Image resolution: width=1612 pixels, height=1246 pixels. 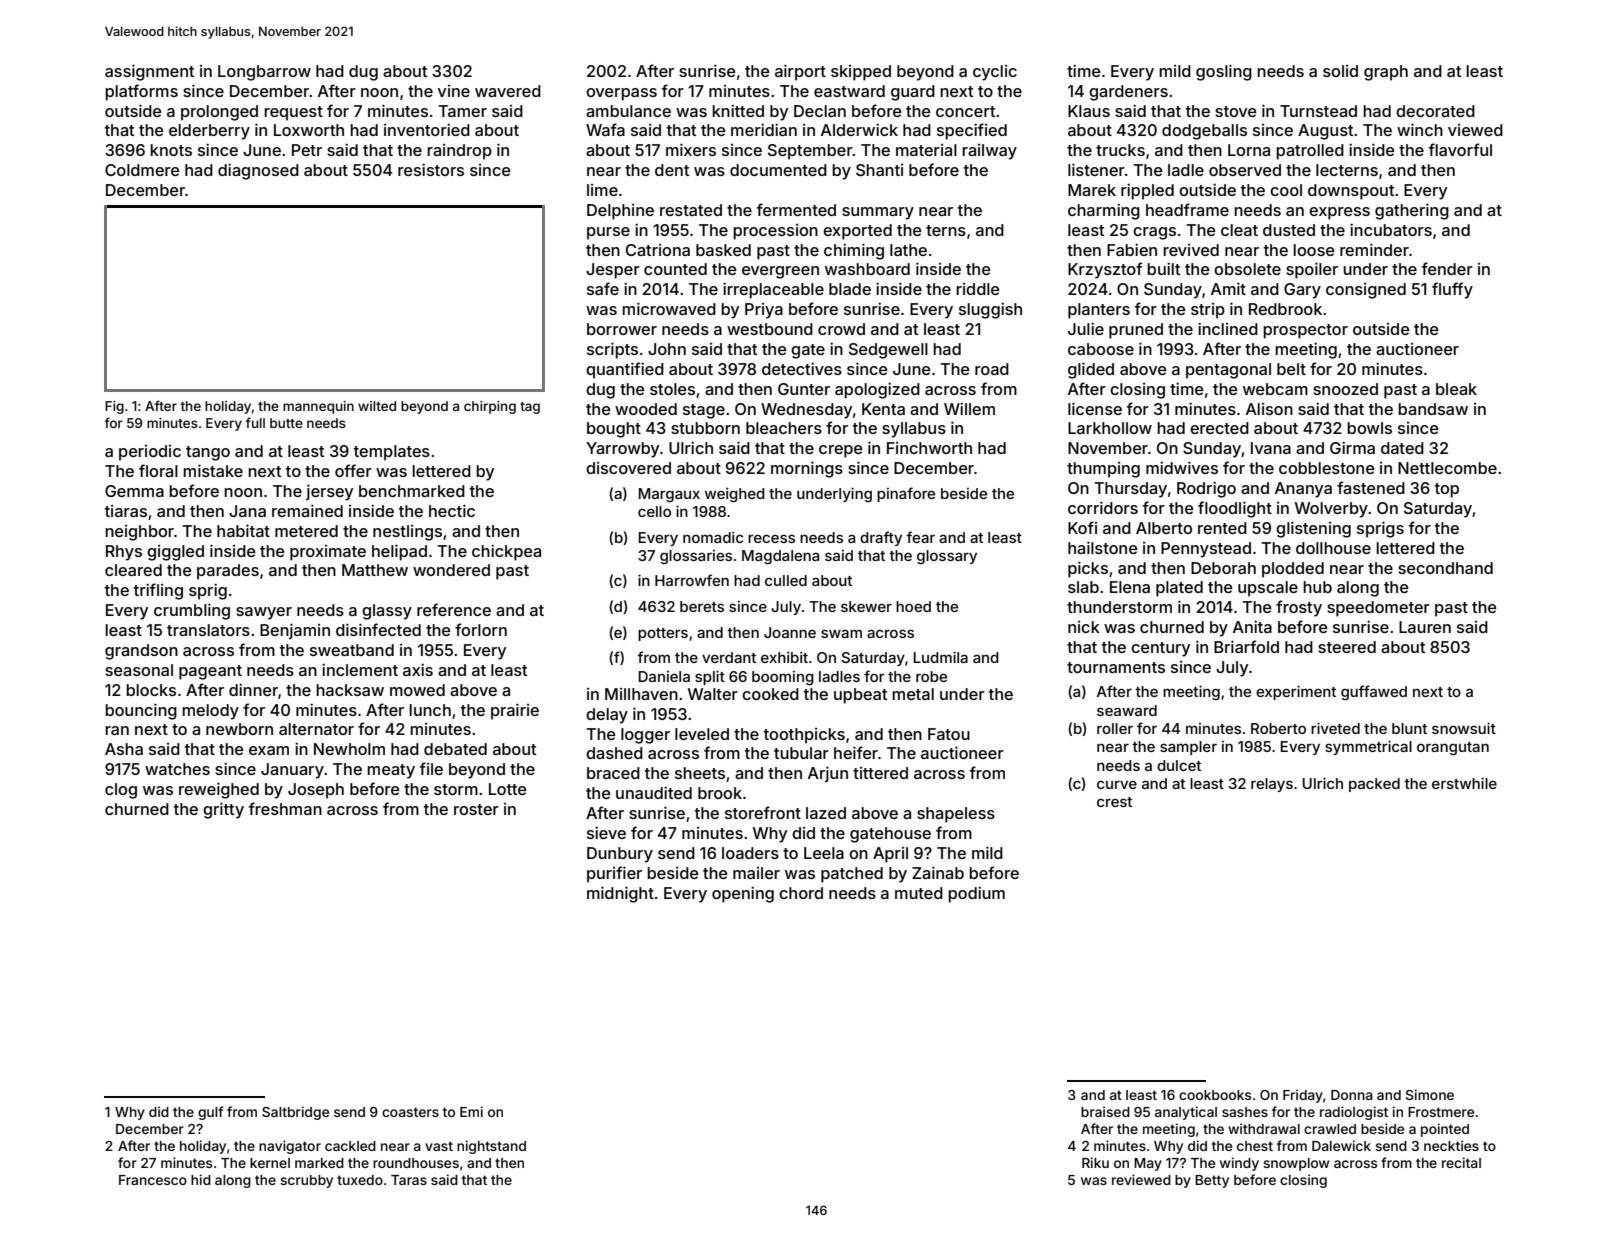 What do you see at coordinates (801, 893) in the screenshot?
I see `chord` at bounding box center [801, 893].
